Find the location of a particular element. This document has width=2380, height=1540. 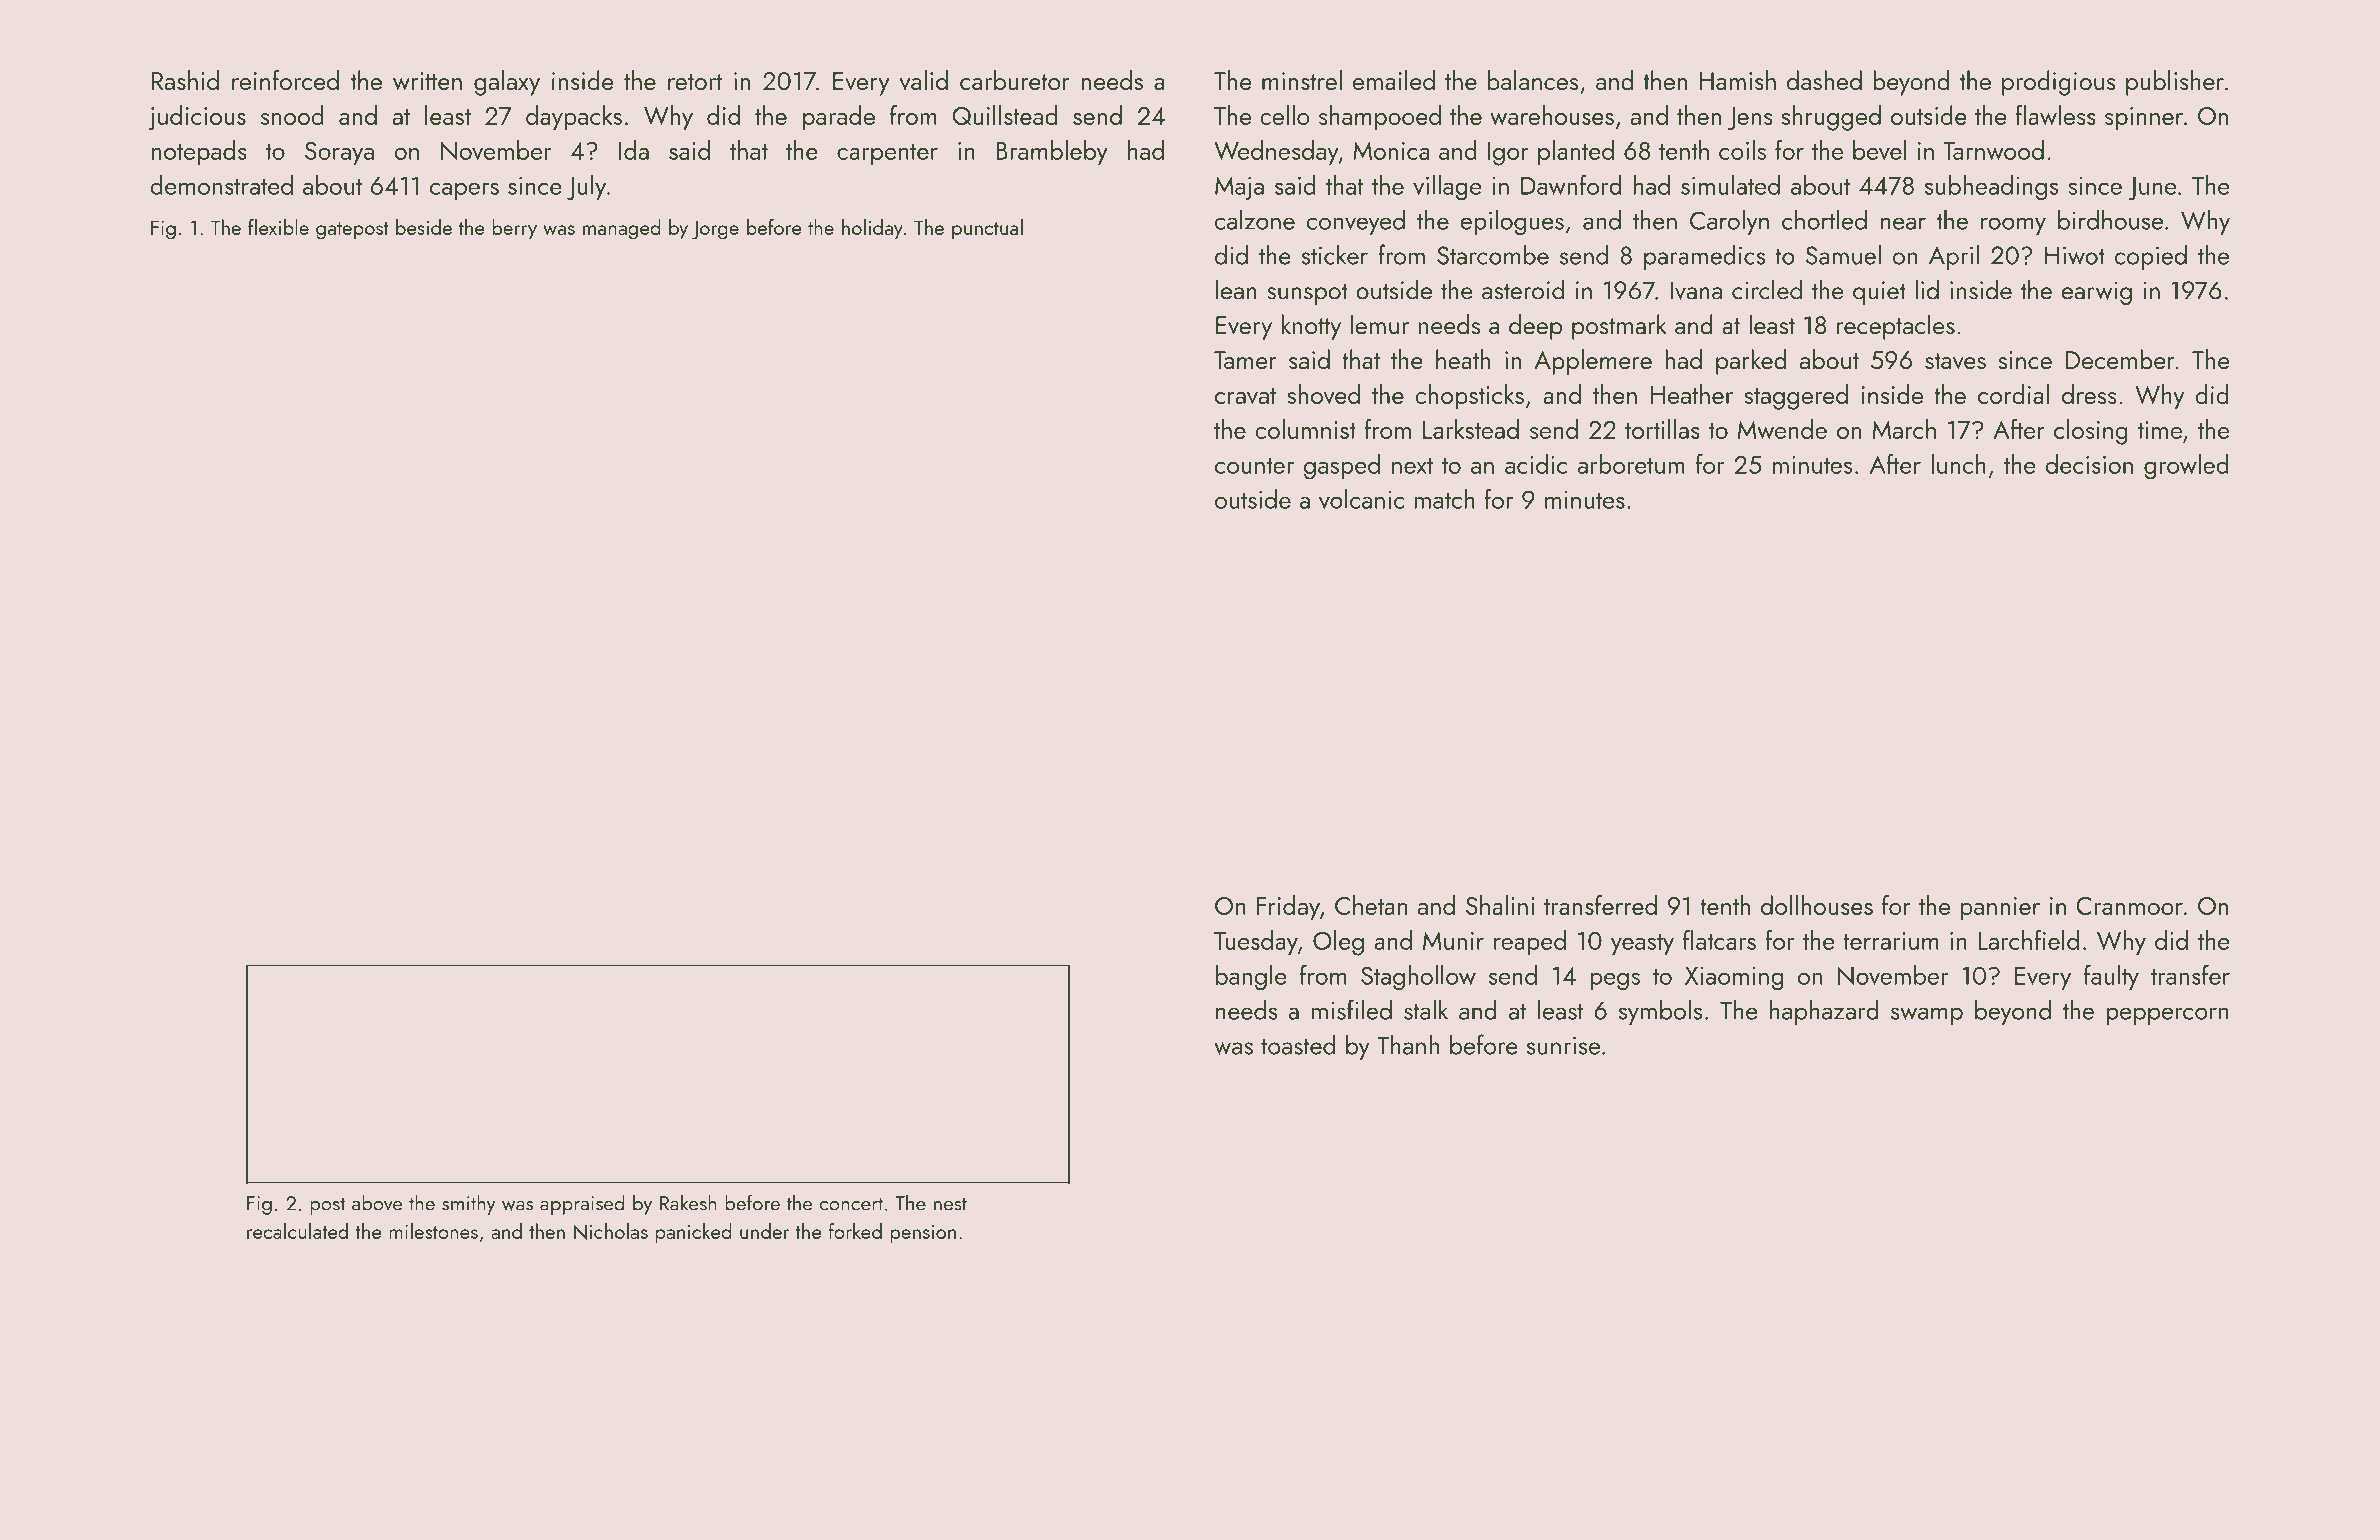

Thanh is located at coordinates (1408, 1044).
